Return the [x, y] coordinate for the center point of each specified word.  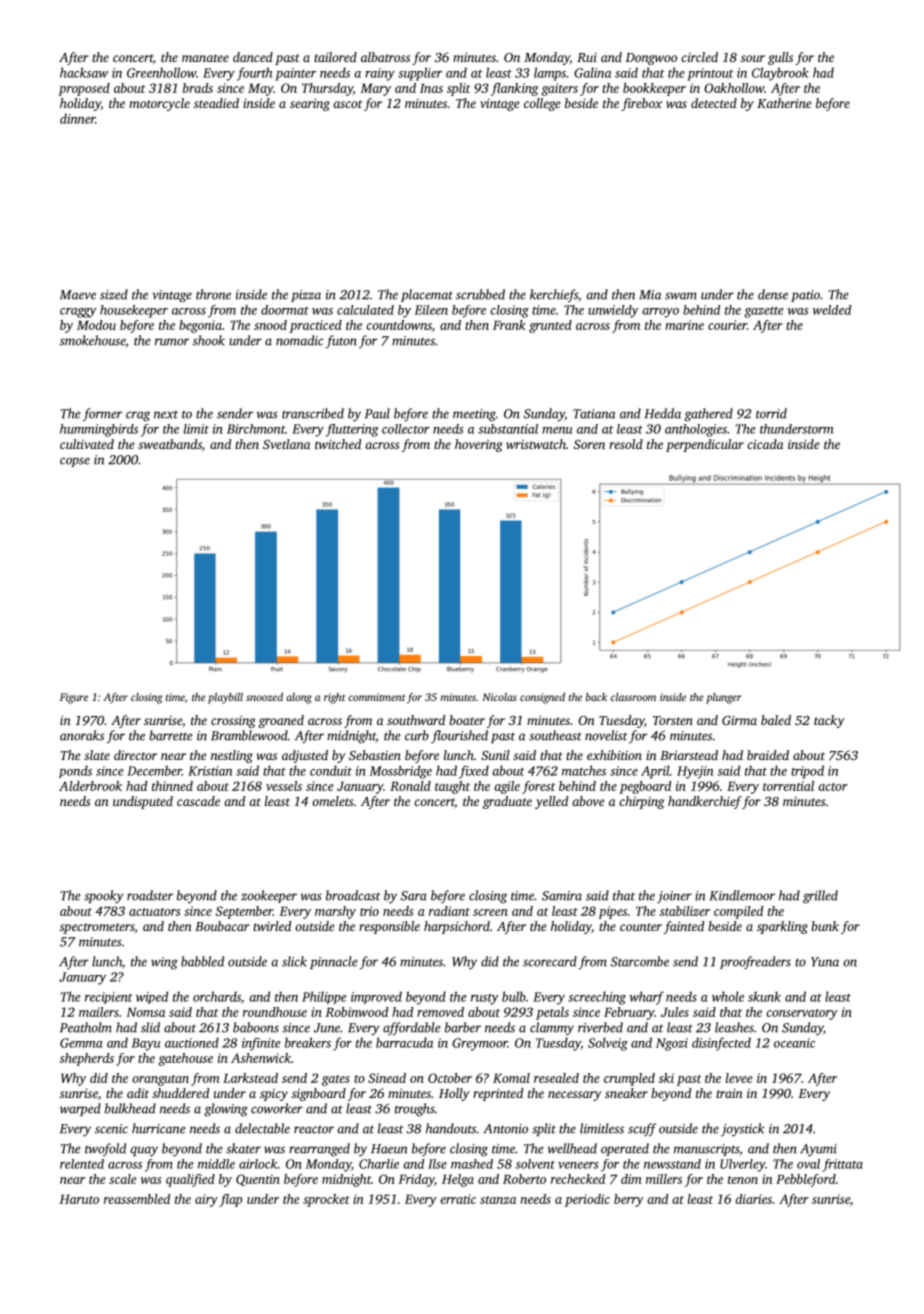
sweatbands [170, 444]
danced [253, 57]
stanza [498, 1200]
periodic [587, 1200]
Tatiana [594, 414]
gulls [780, 58]
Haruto [79, 1199]
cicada [765, 444]
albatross [385, 57]
